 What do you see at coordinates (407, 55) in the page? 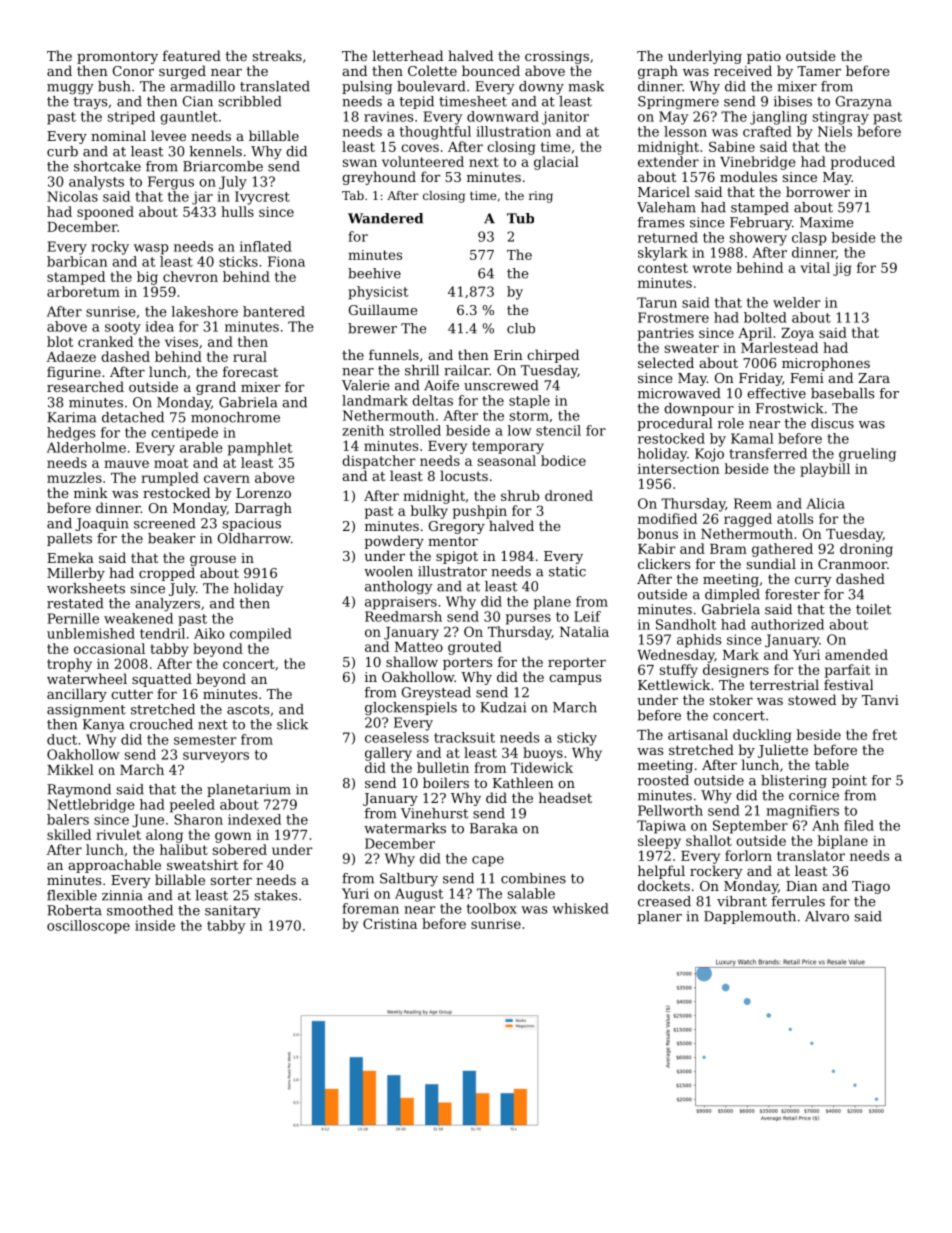
I see `letterhead` at bounding box center [407, 55].
